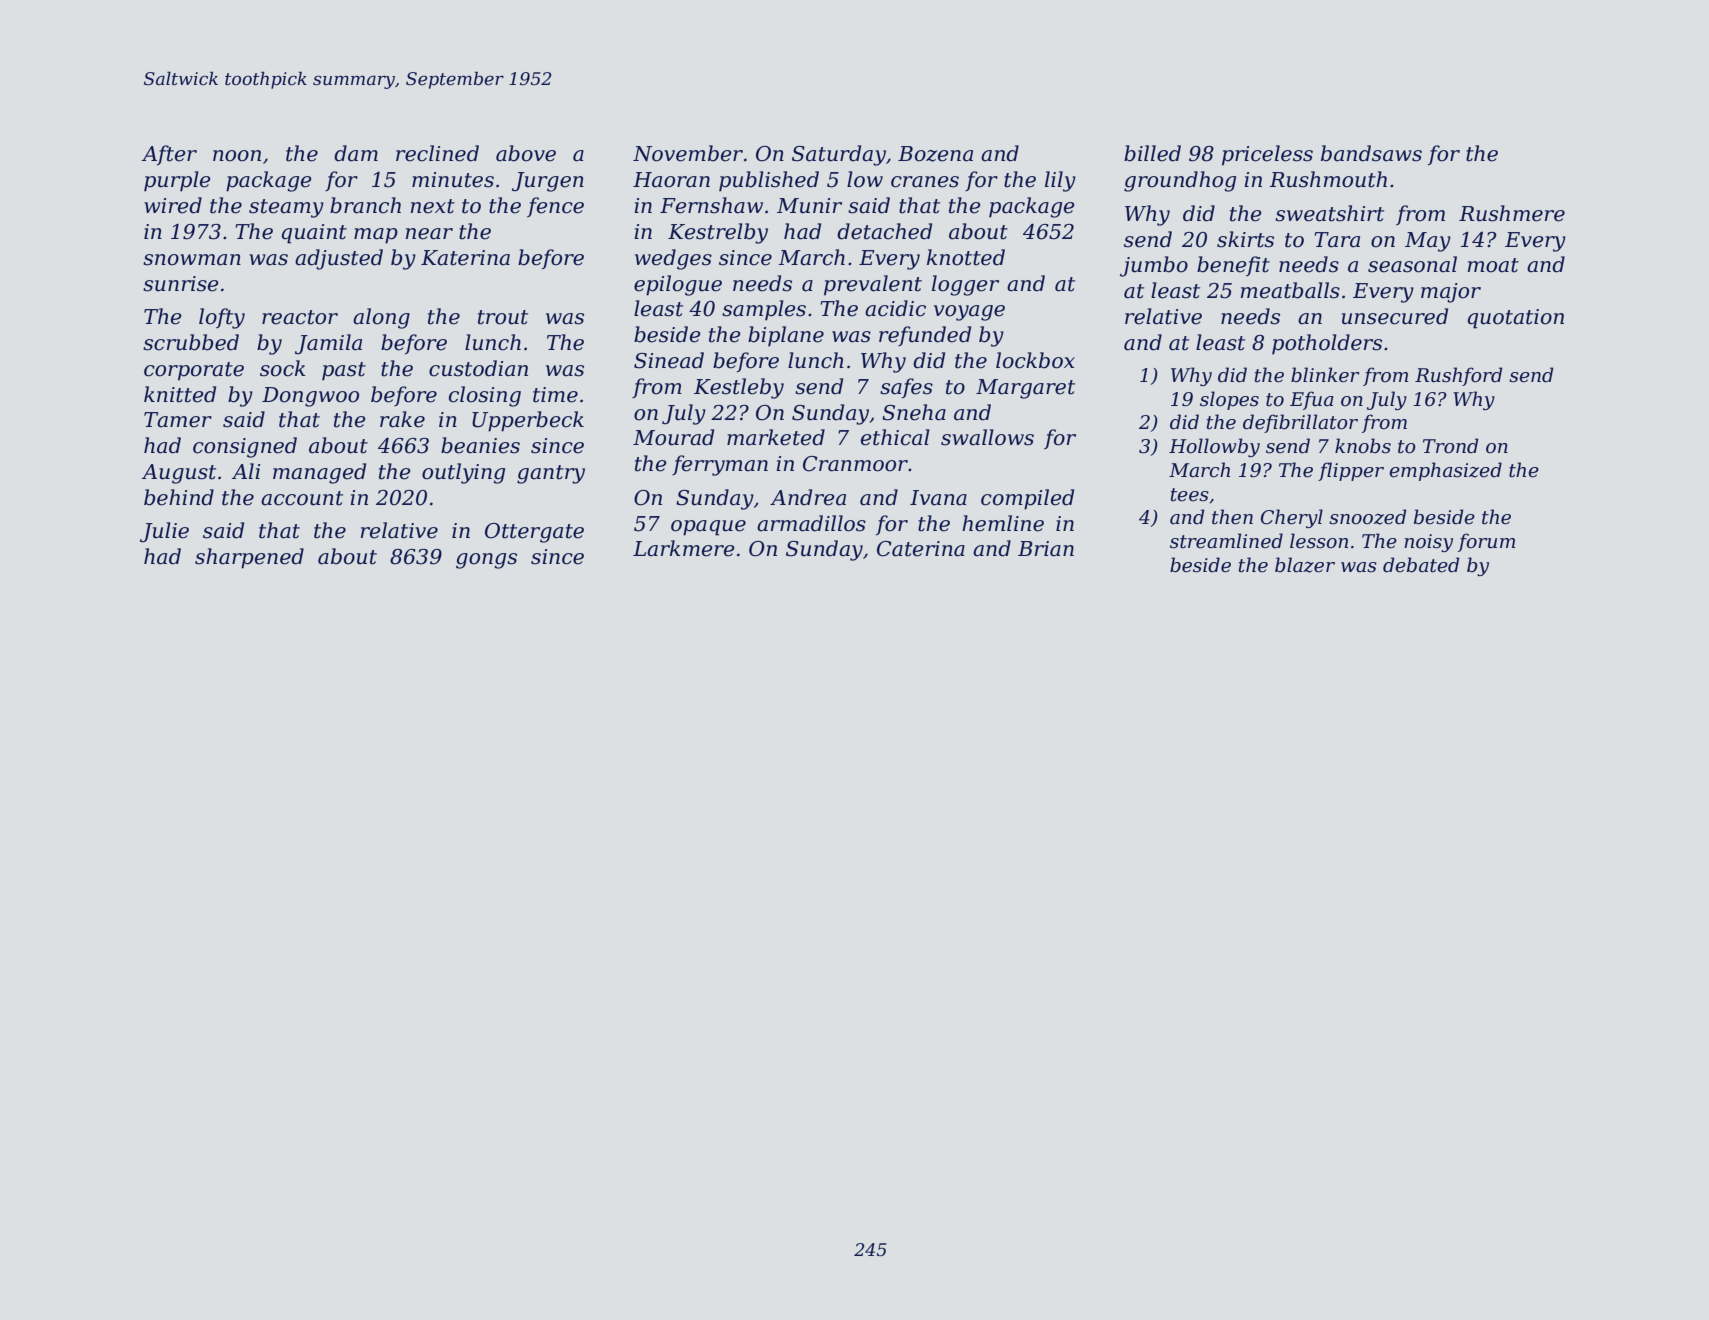  Describe the element at coordinates (1493, 265) in the image. I see `moat` at that location.
